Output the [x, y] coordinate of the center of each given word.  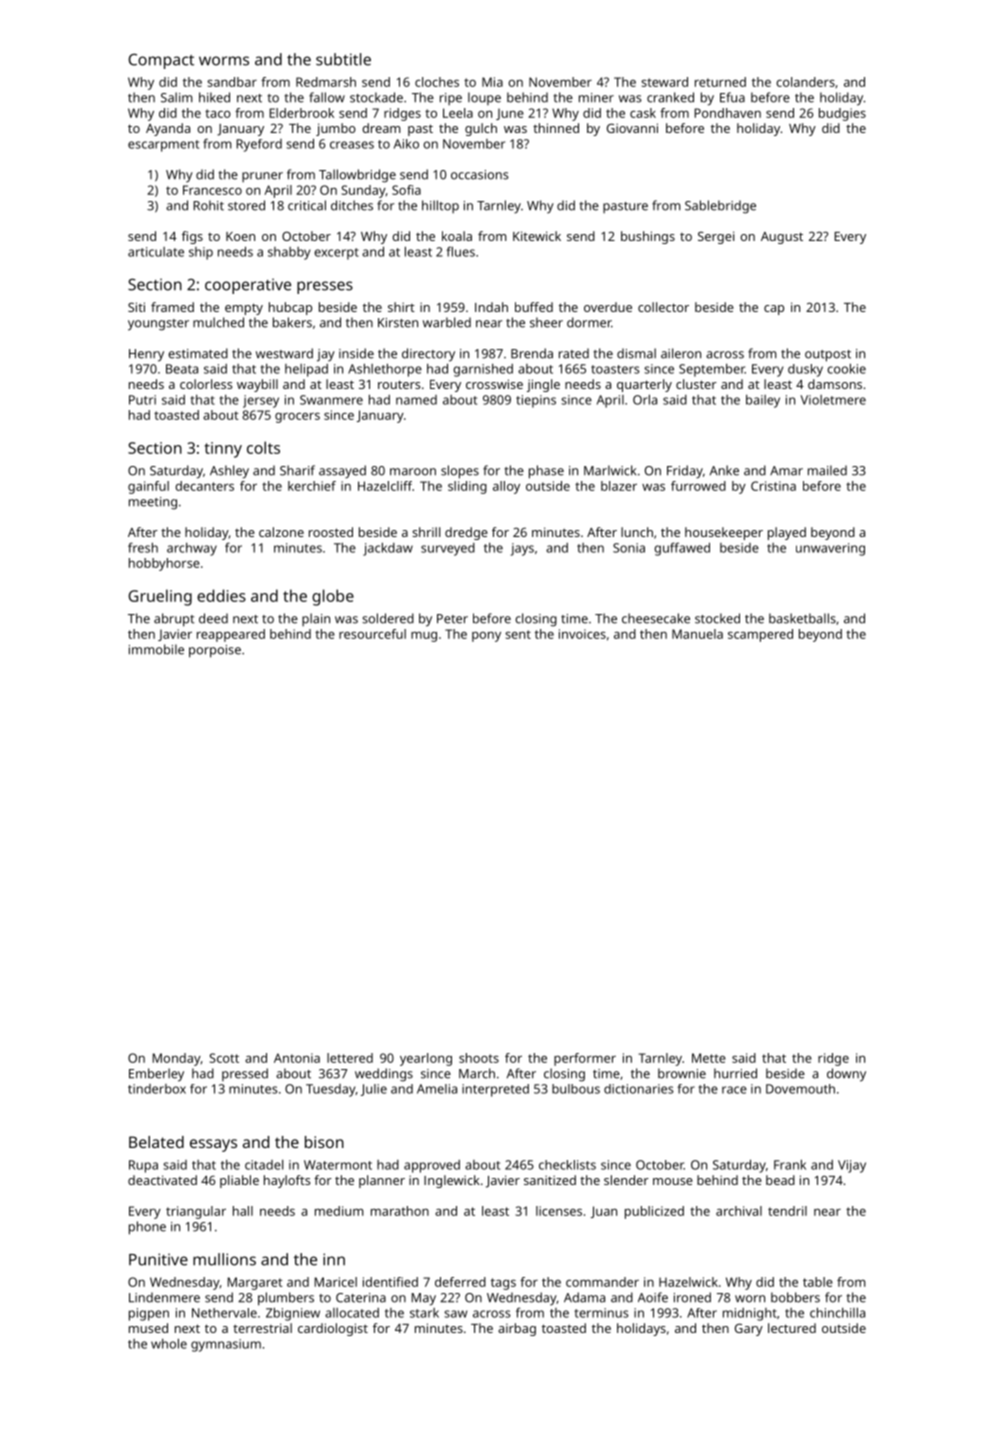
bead [780, 1180]
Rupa [143, 1166]
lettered [350, 1058]
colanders [805, 82]
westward [284, 353]
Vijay [852, 1166]
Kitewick [537, 236]
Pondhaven [727, 113]
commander [602, 1282]
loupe [484, 98]
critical [307, 205]
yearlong [426, 1059]
